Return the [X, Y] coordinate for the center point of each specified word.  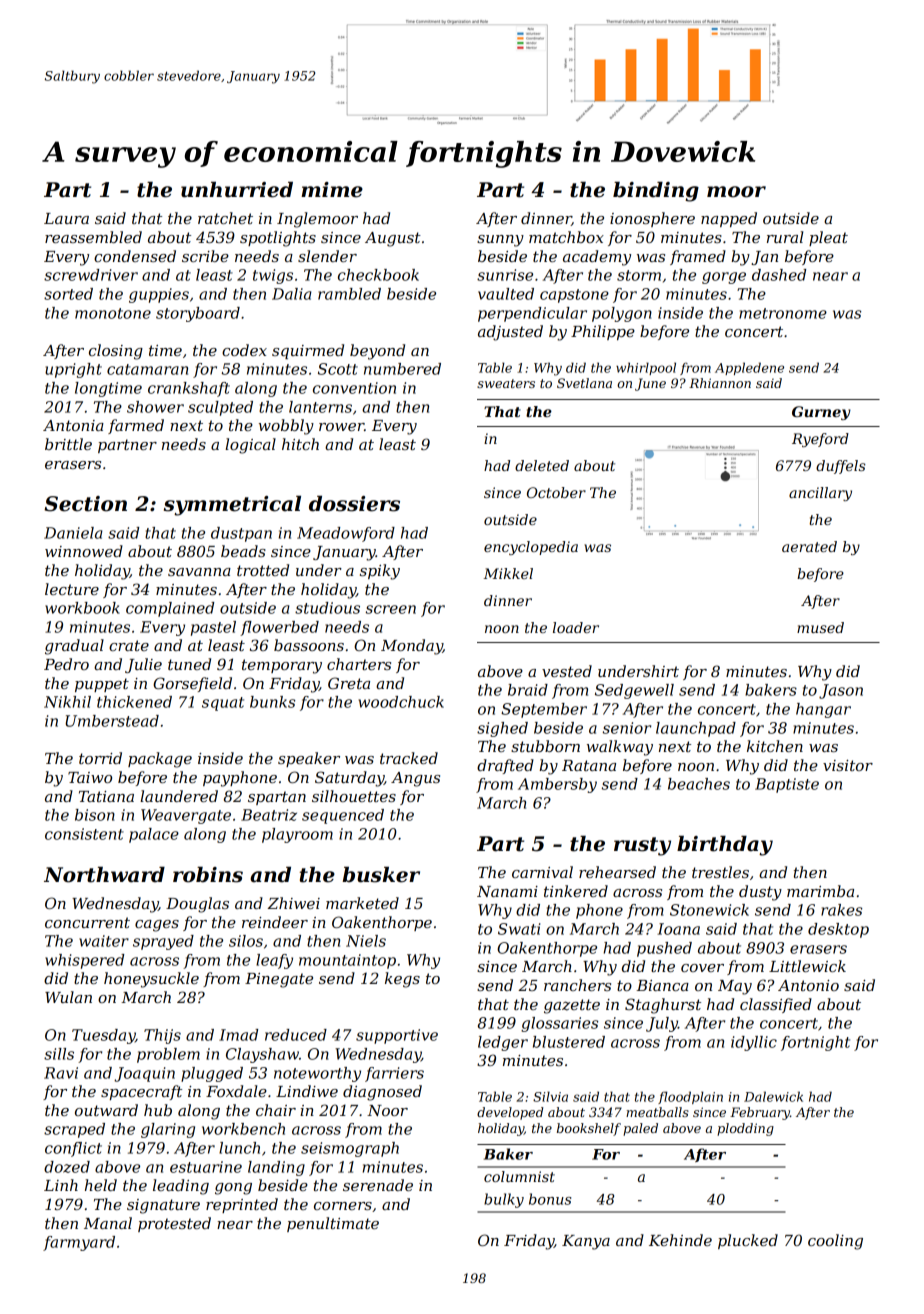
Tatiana [106, 796]
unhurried [237, 190]
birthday [725, 846]
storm [639, 275]
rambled [349, 294]
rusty [642, 846]
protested [174, 1224]
